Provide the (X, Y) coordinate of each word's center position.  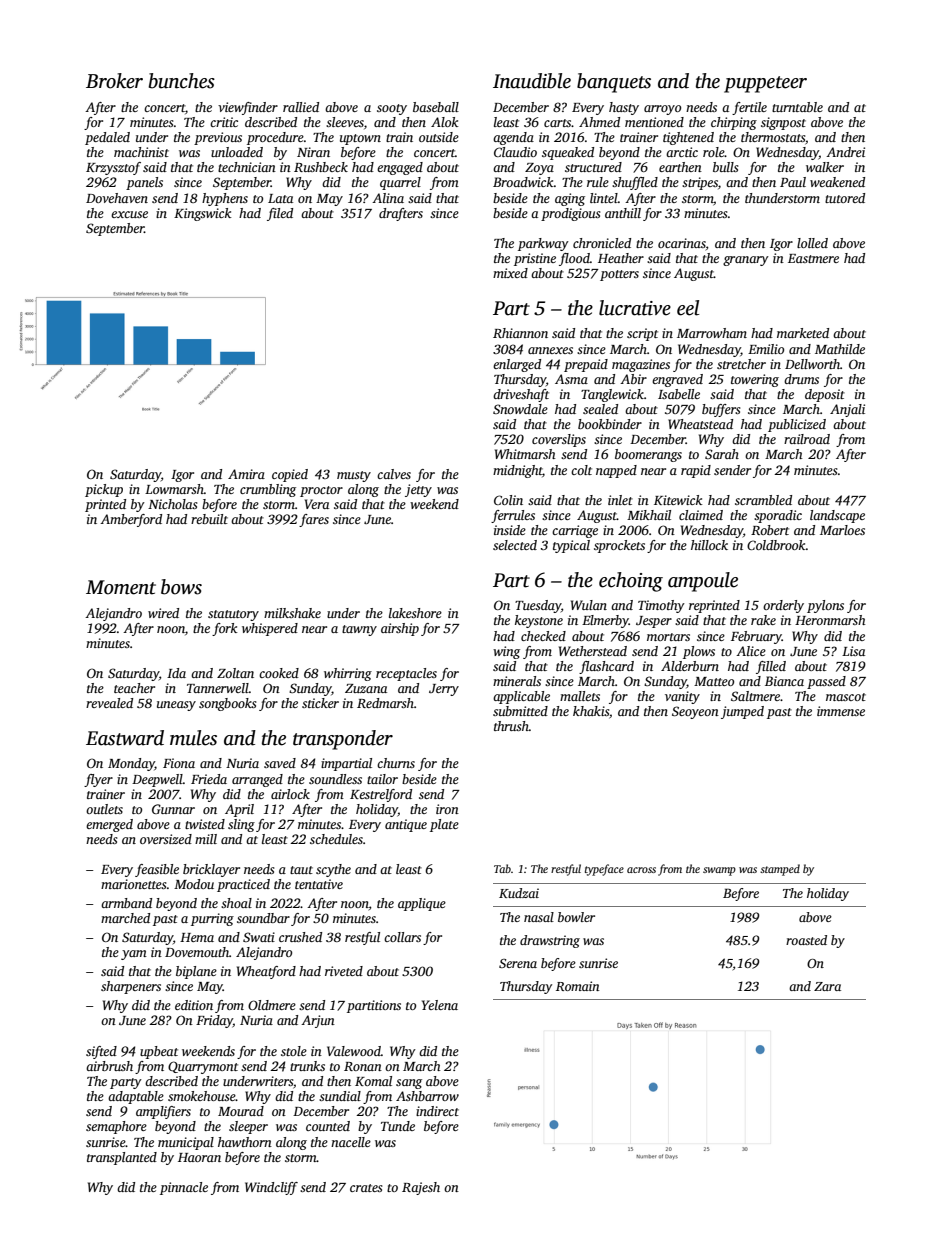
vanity (682, 697)
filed (280, 214)
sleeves (345, 122)
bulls (726, 167)
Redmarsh (385, 703)
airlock (290, 794)
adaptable (136, 1097)
